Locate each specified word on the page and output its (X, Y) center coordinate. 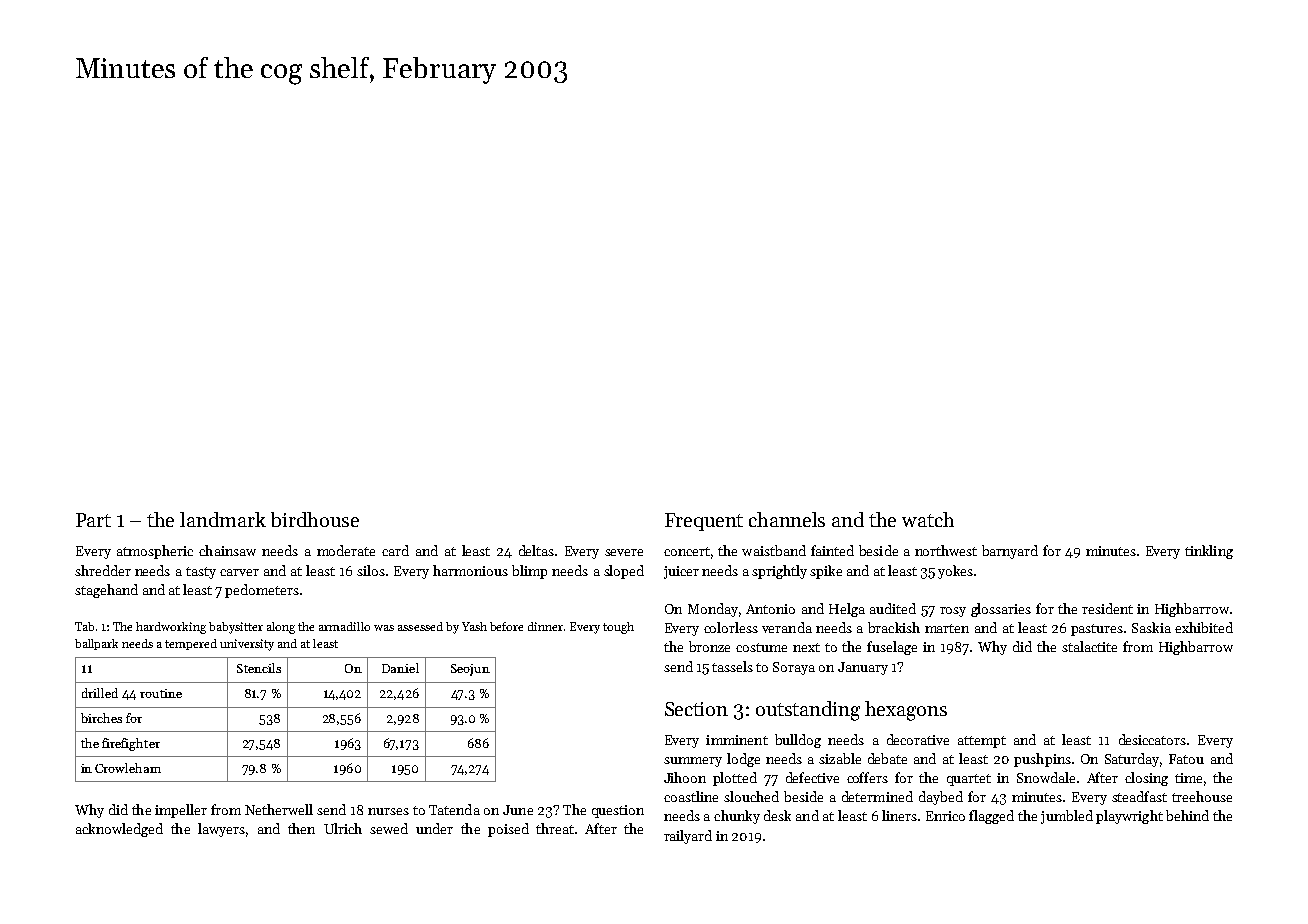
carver (239, 572)
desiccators (1152, 739)
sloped (624, 572)
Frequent (704, 522)
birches (101, 718)
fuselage (892, 648)
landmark (223, 519)
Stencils (259, 668)
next (806, 647)
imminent (737, 740)
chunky (737, 817)
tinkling (1209, 552)
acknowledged (119, 830)
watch (928, 519)
